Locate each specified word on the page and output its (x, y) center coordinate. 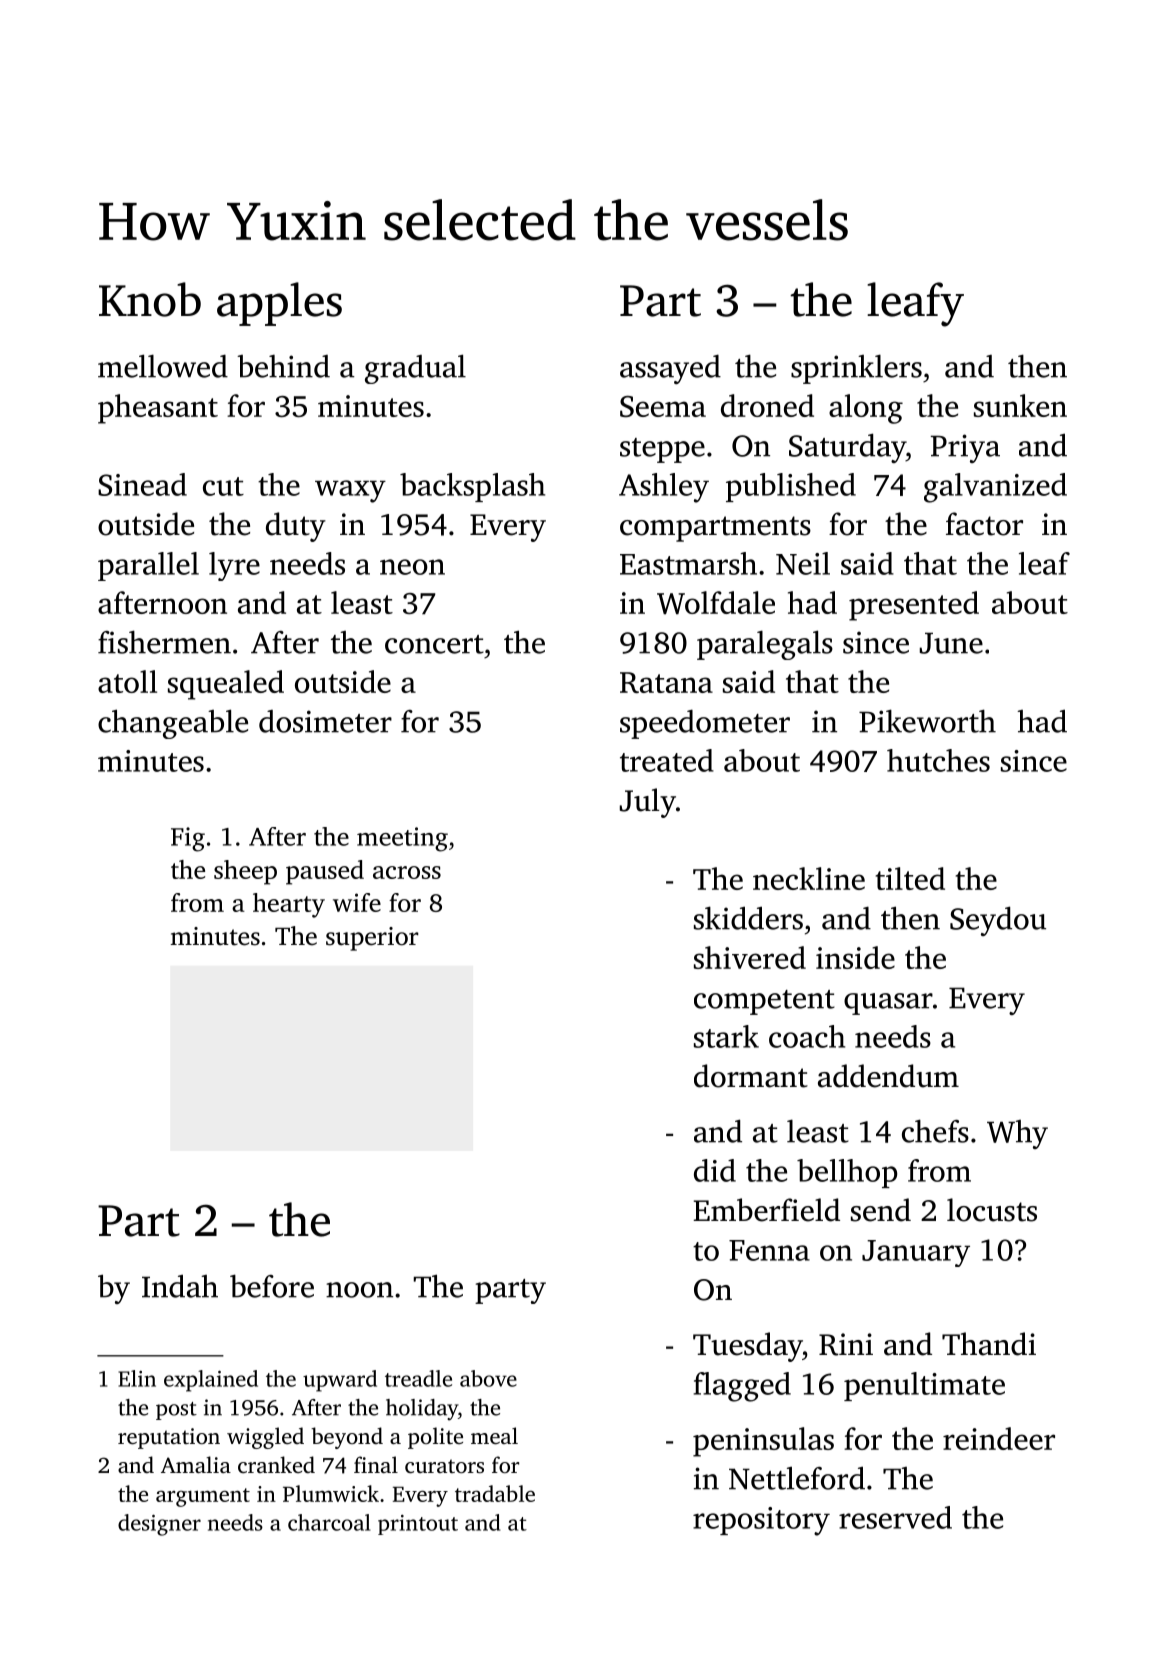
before (272, 1286)
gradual (415, 369)
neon (412, 567)
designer (159, 1525)
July (648, 803)
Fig (188, 839)
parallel (148, 566)
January (916, 1253)
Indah (180, 1286)
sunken (1020, 405)
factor (984, 524)
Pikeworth (927, 721)
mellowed (163, 366)
